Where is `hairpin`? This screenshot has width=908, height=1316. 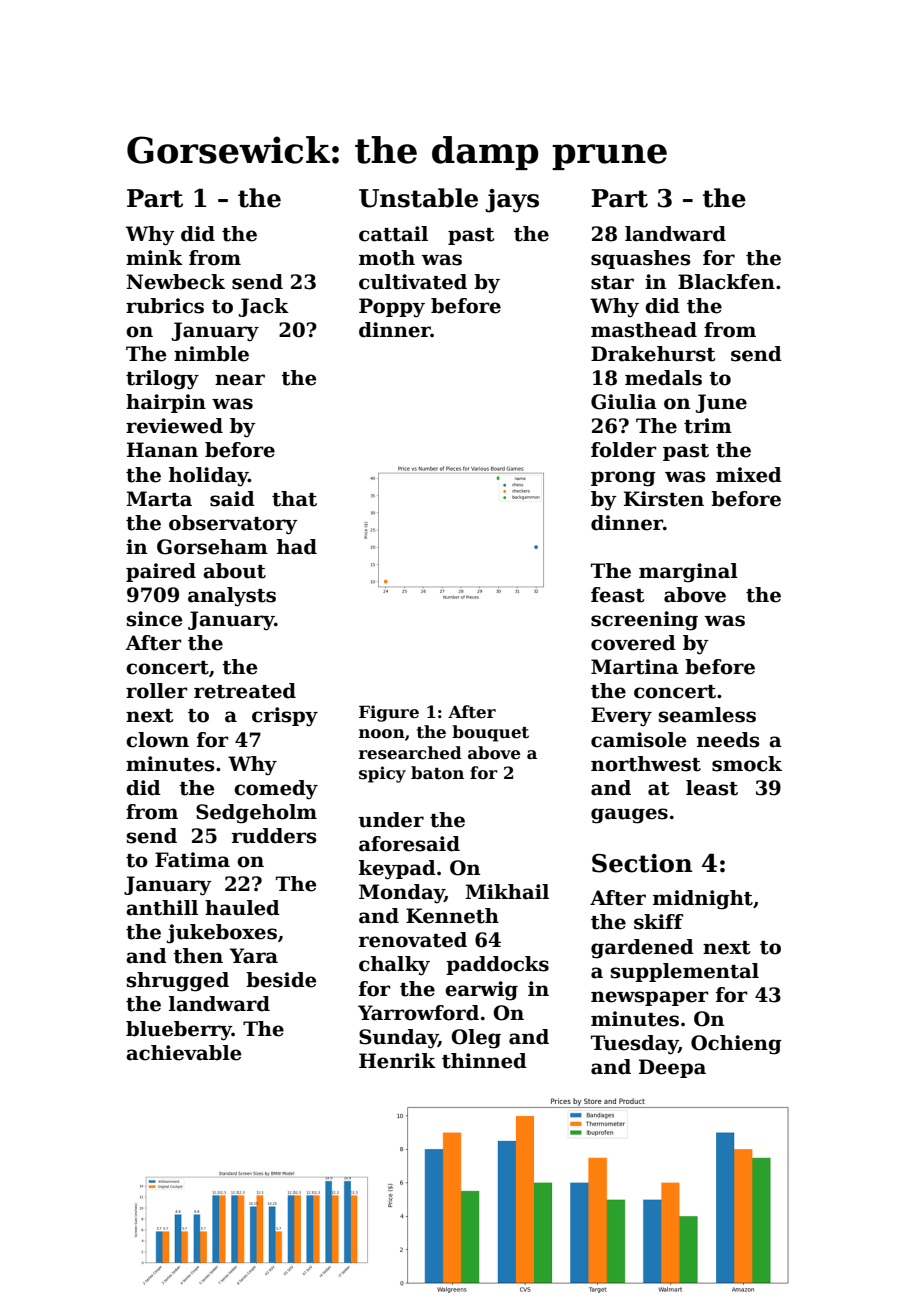
hairpin is located at coordinates (166, 403).
